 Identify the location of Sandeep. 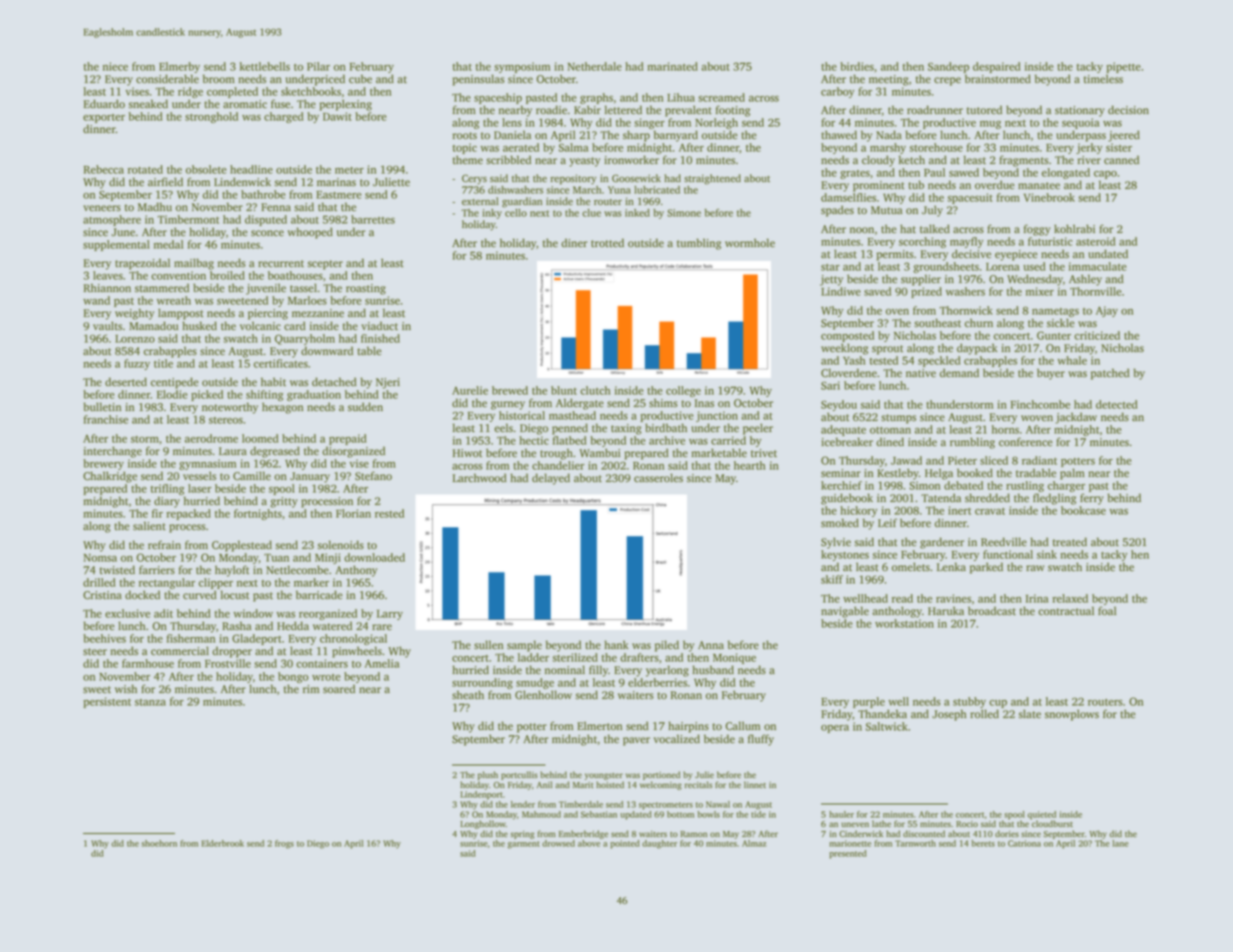
(948, 67).
